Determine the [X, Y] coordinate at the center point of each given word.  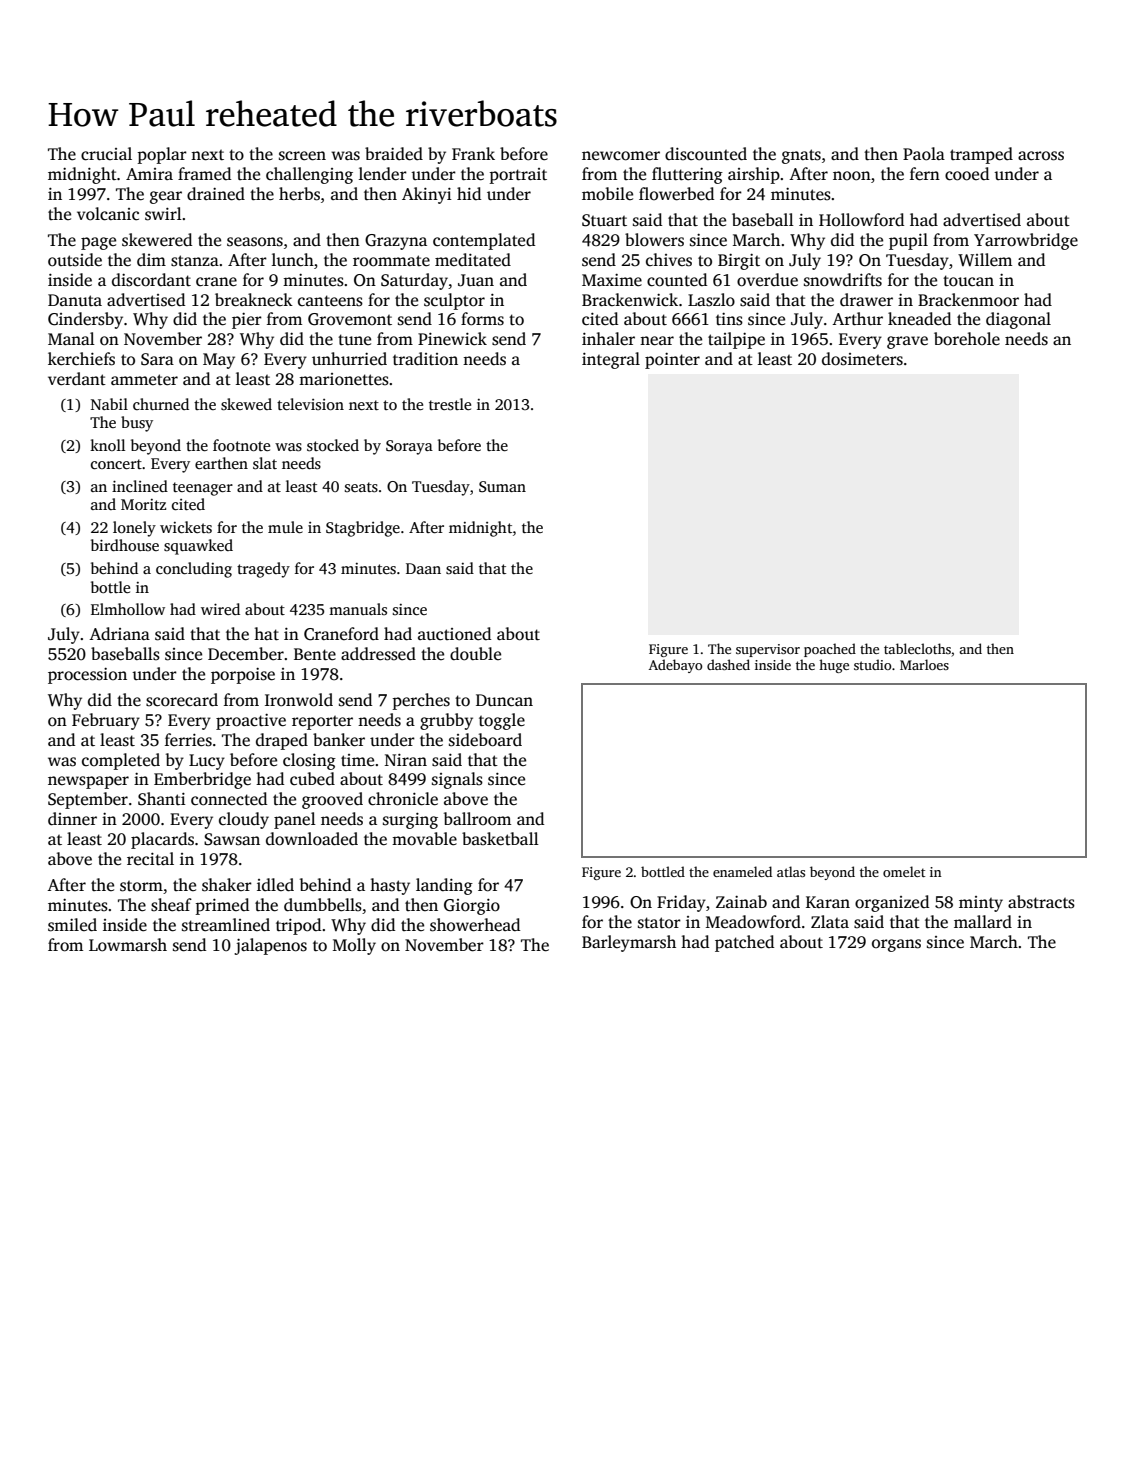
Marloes [924, 664]
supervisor [768, 650]
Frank [473, 153]
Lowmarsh [128, 945]
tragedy [263, 570]
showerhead [475, 925]
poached [830, 650]
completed [121, 761]
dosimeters [862, 359]
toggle [502, 721]
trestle [450, 404]
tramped [981, 155]
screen [302, 156]
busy [137, 424]
